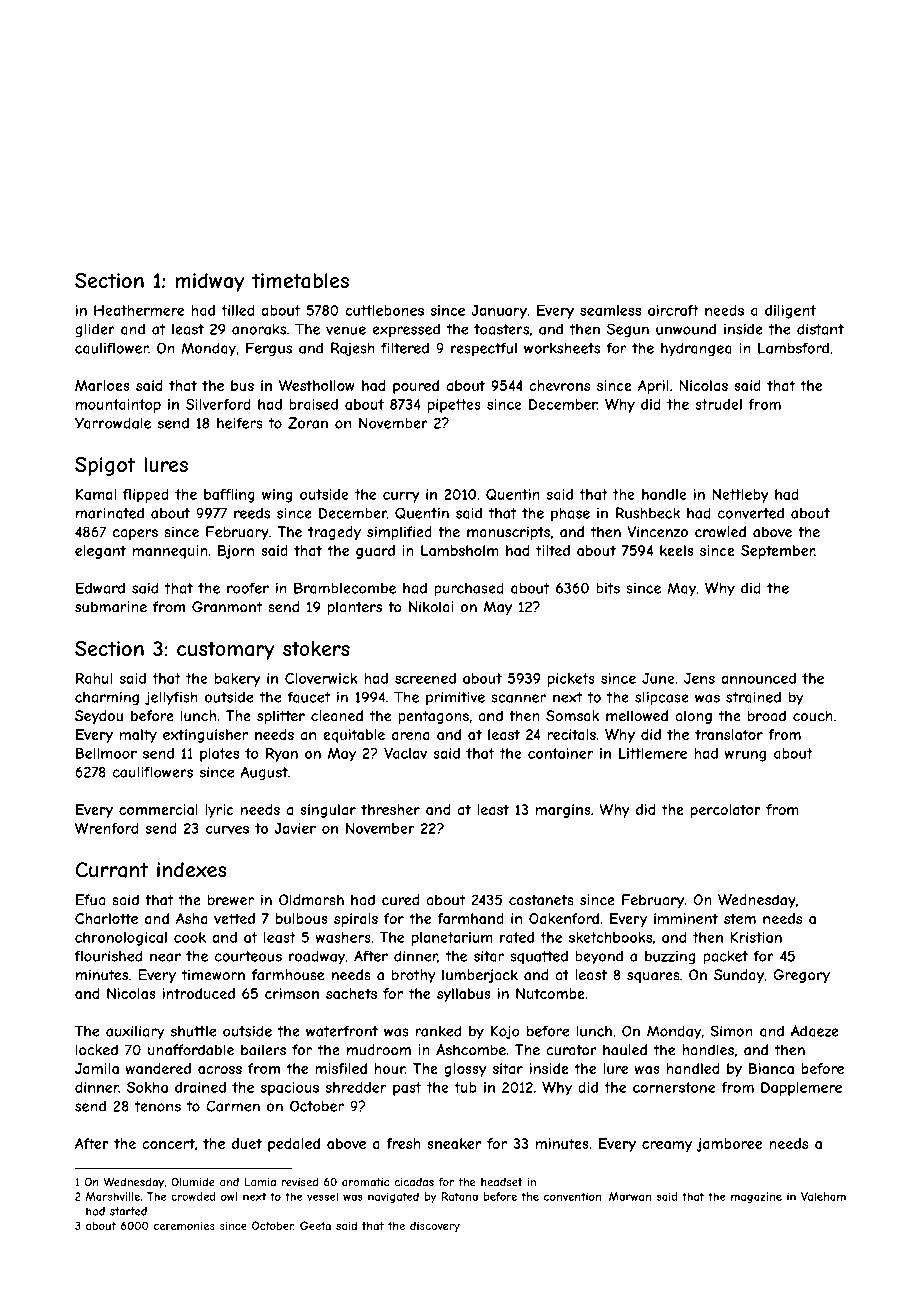 The height and width of the page is (1308, 924). What do you see at coordinates (726, 811) in the page?
I see `percolator` at bounding box center [726, 811].
